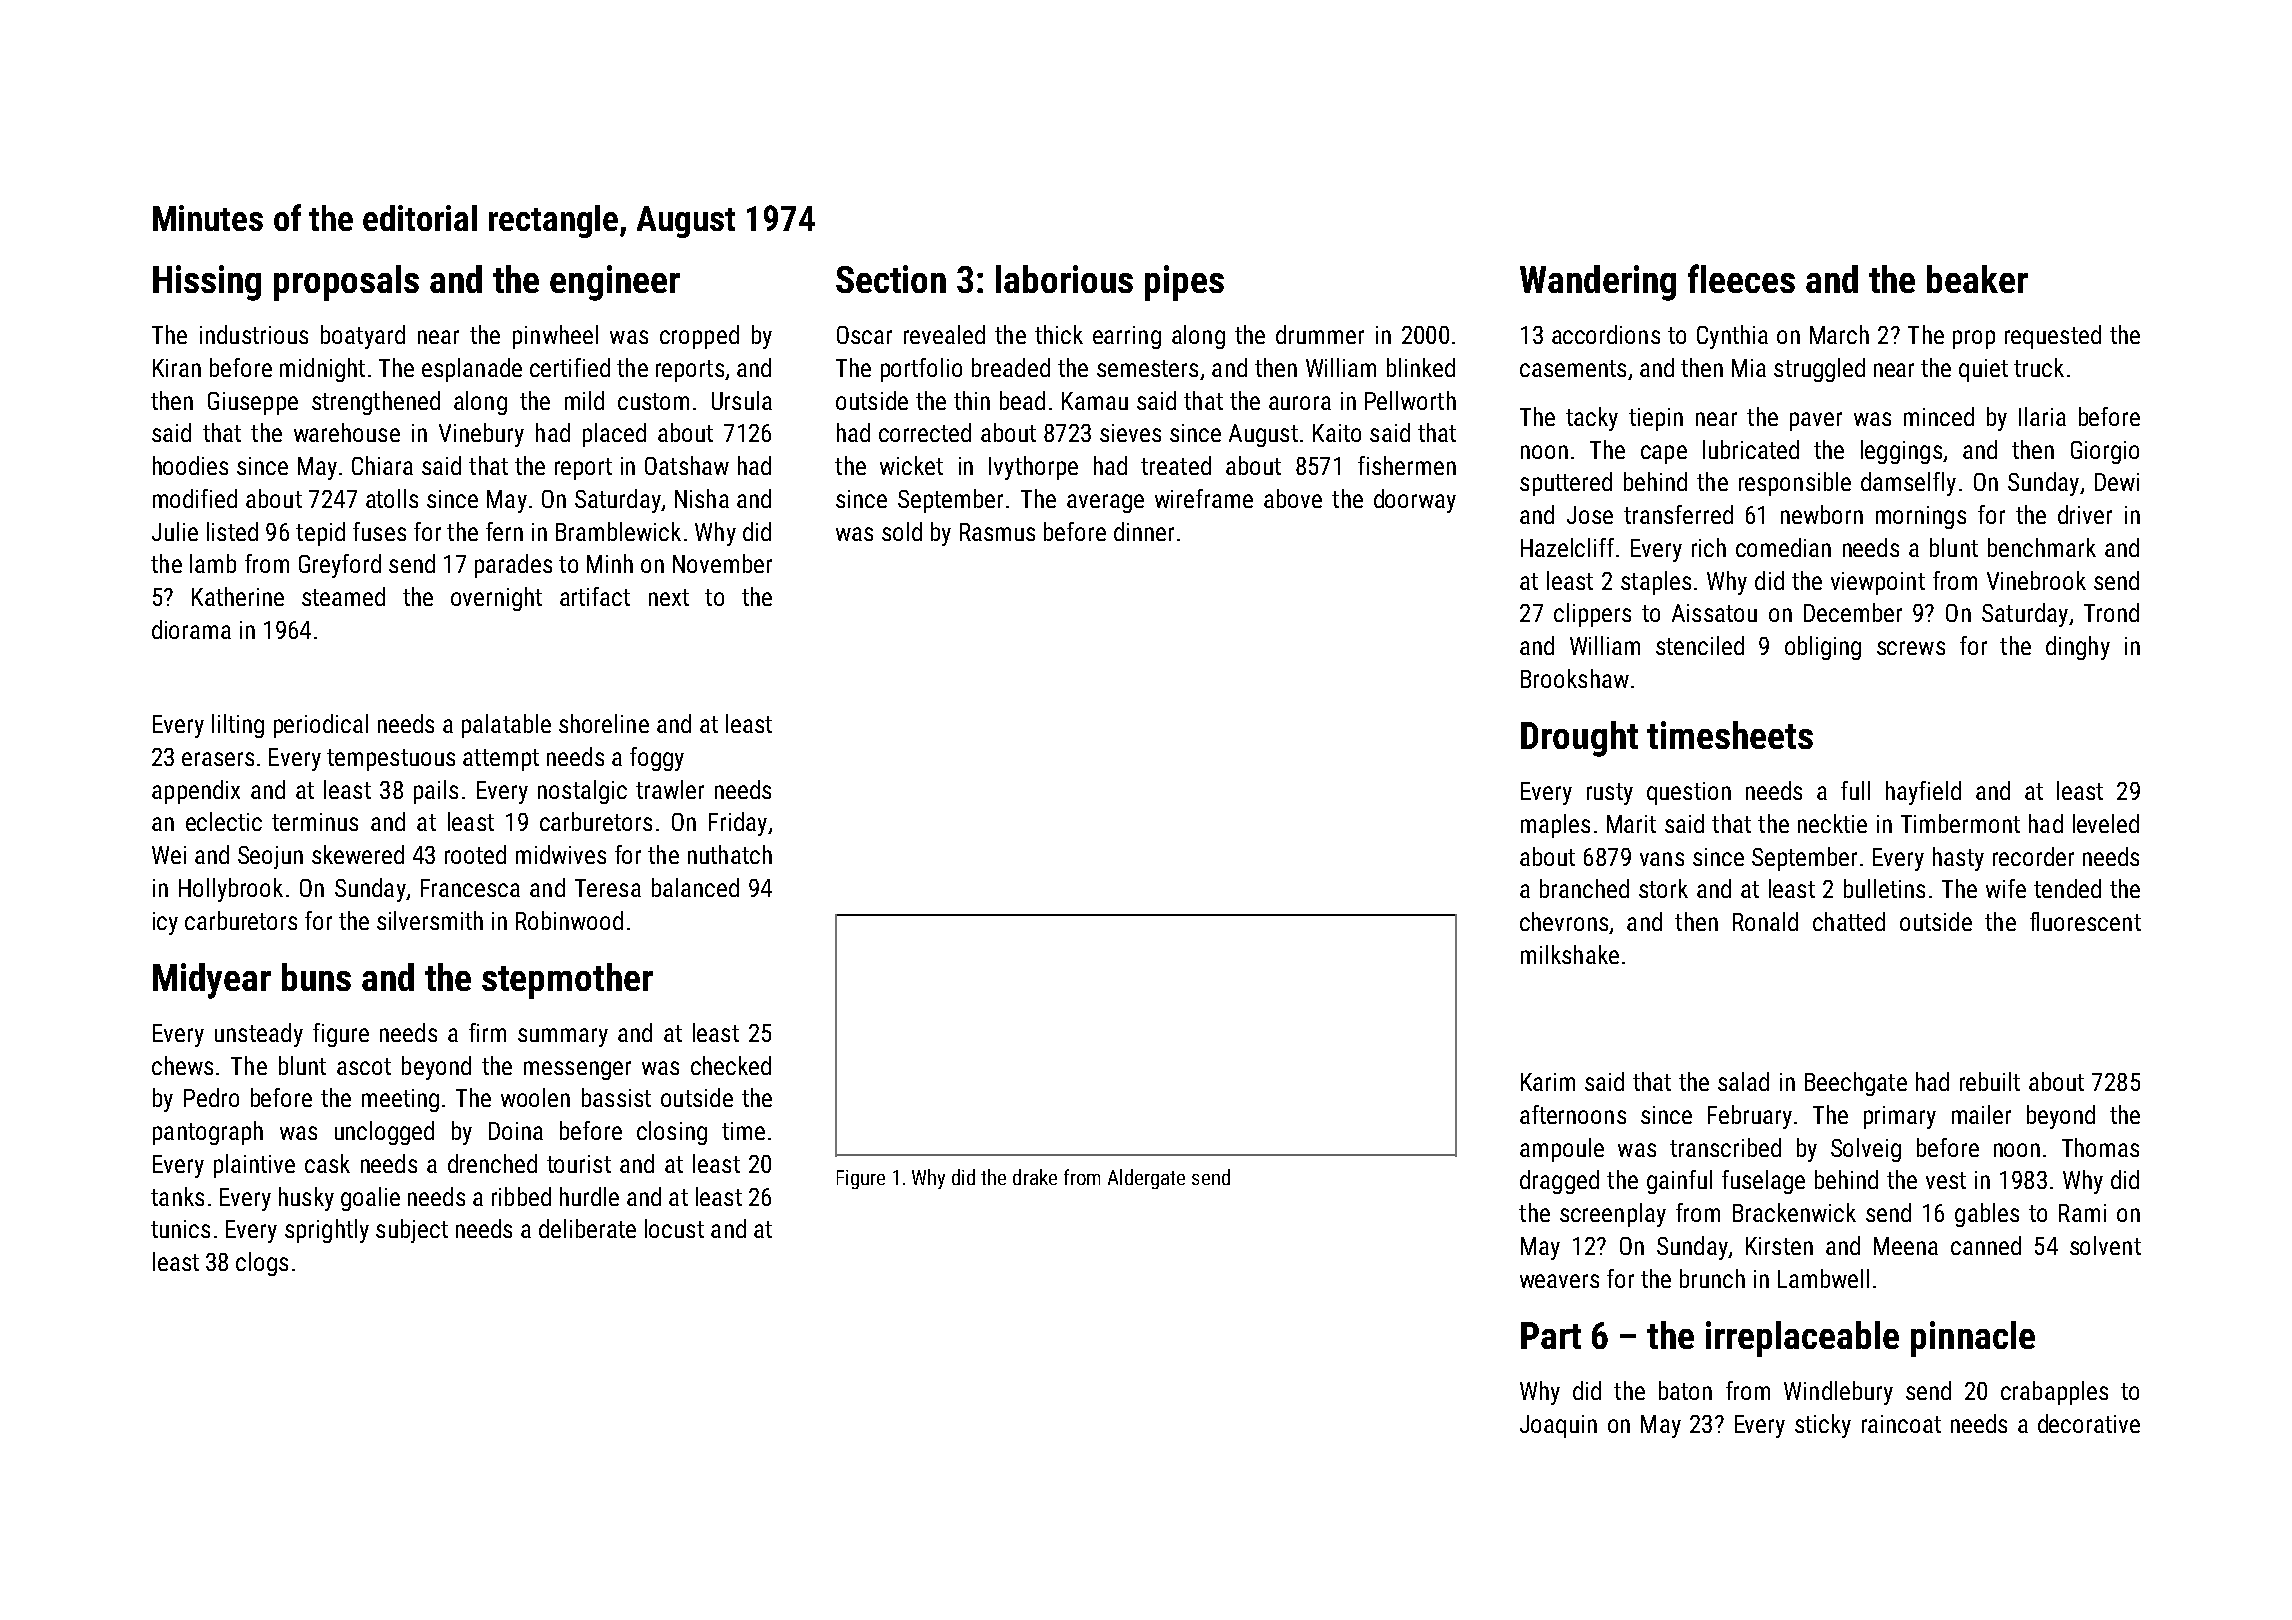 This screenshot has height=1620, width=2292. What do you see at coordinates (1849, 921) in the screenshot?
I see `chatted` at bounding box center [1849, 921].
